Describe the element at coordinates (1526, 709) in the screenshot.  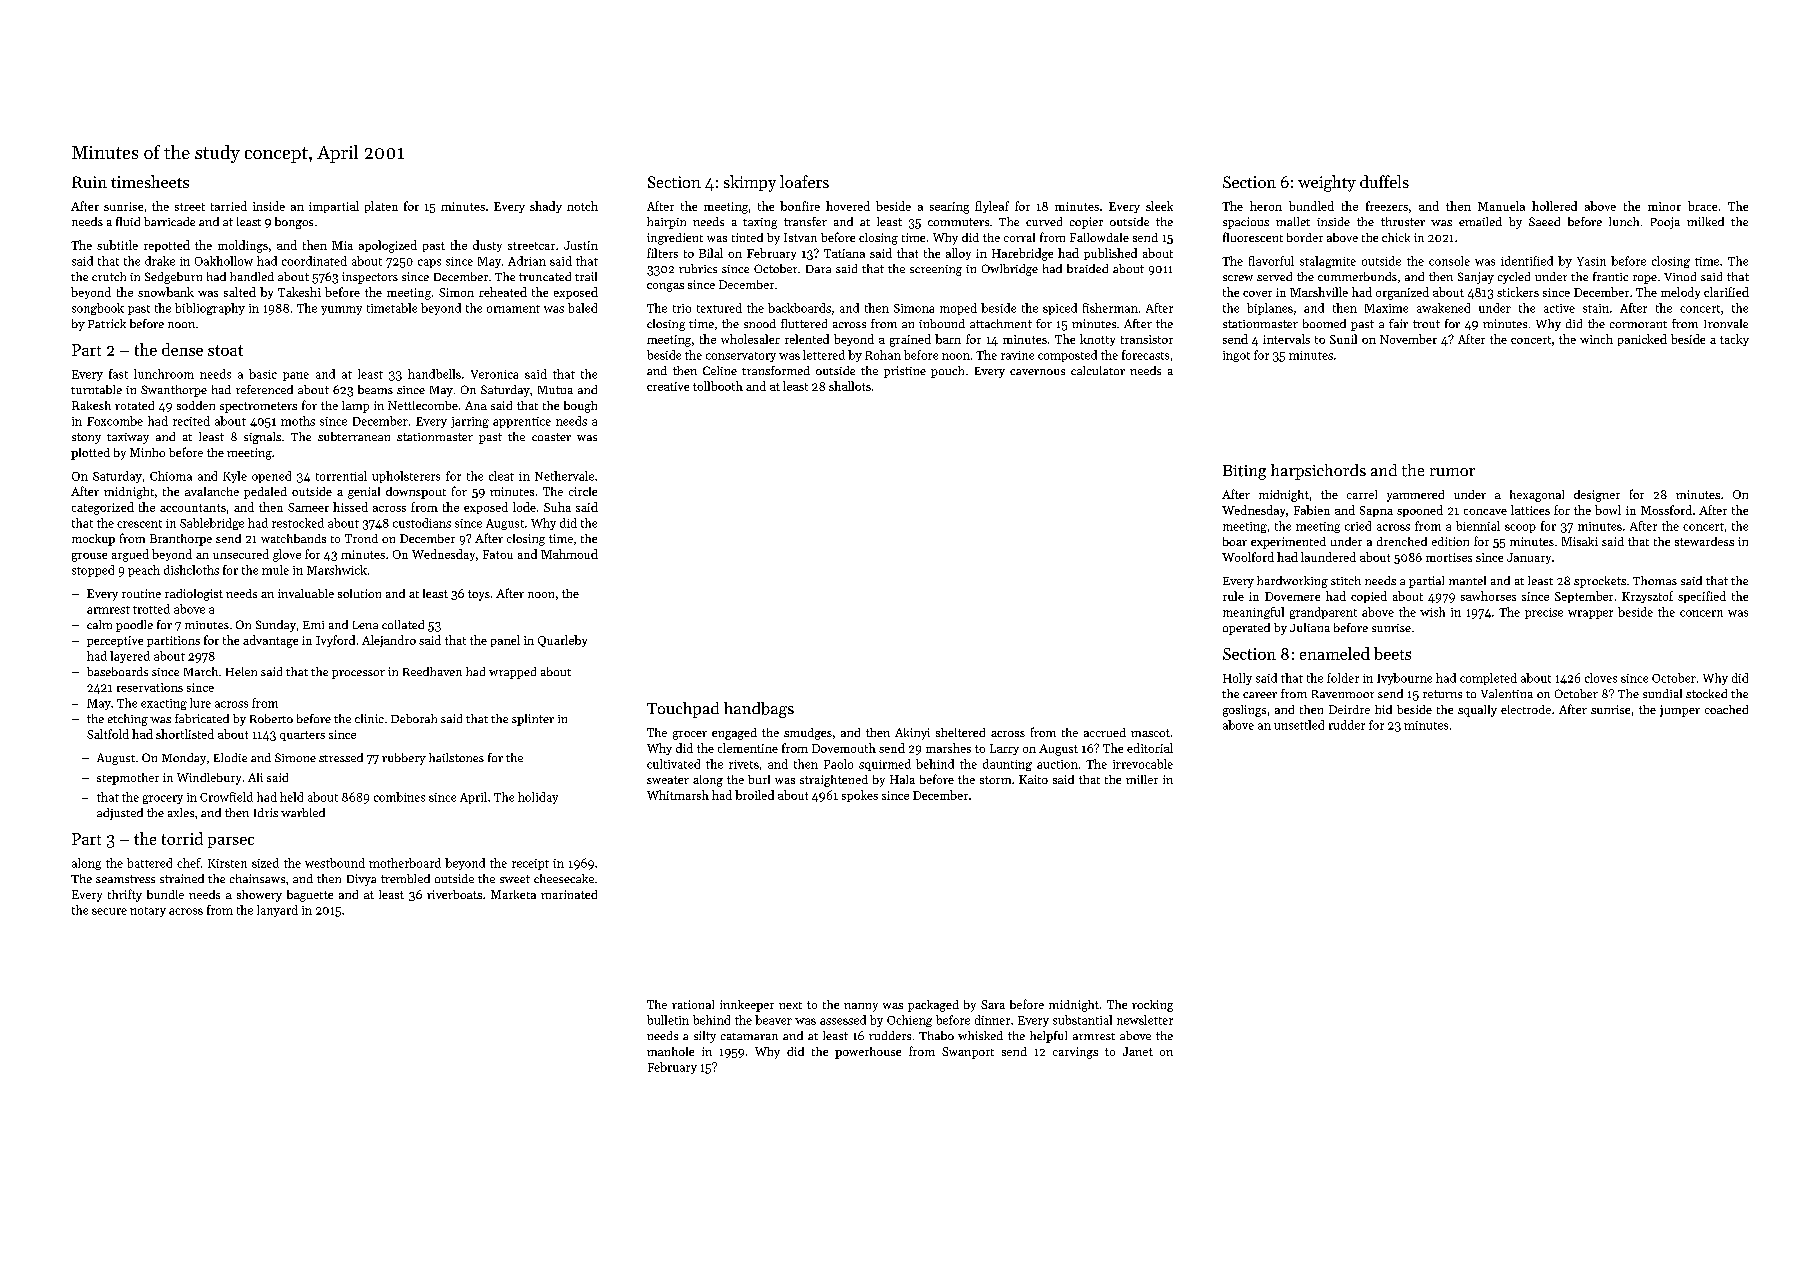
I see `electrode` at that location.
